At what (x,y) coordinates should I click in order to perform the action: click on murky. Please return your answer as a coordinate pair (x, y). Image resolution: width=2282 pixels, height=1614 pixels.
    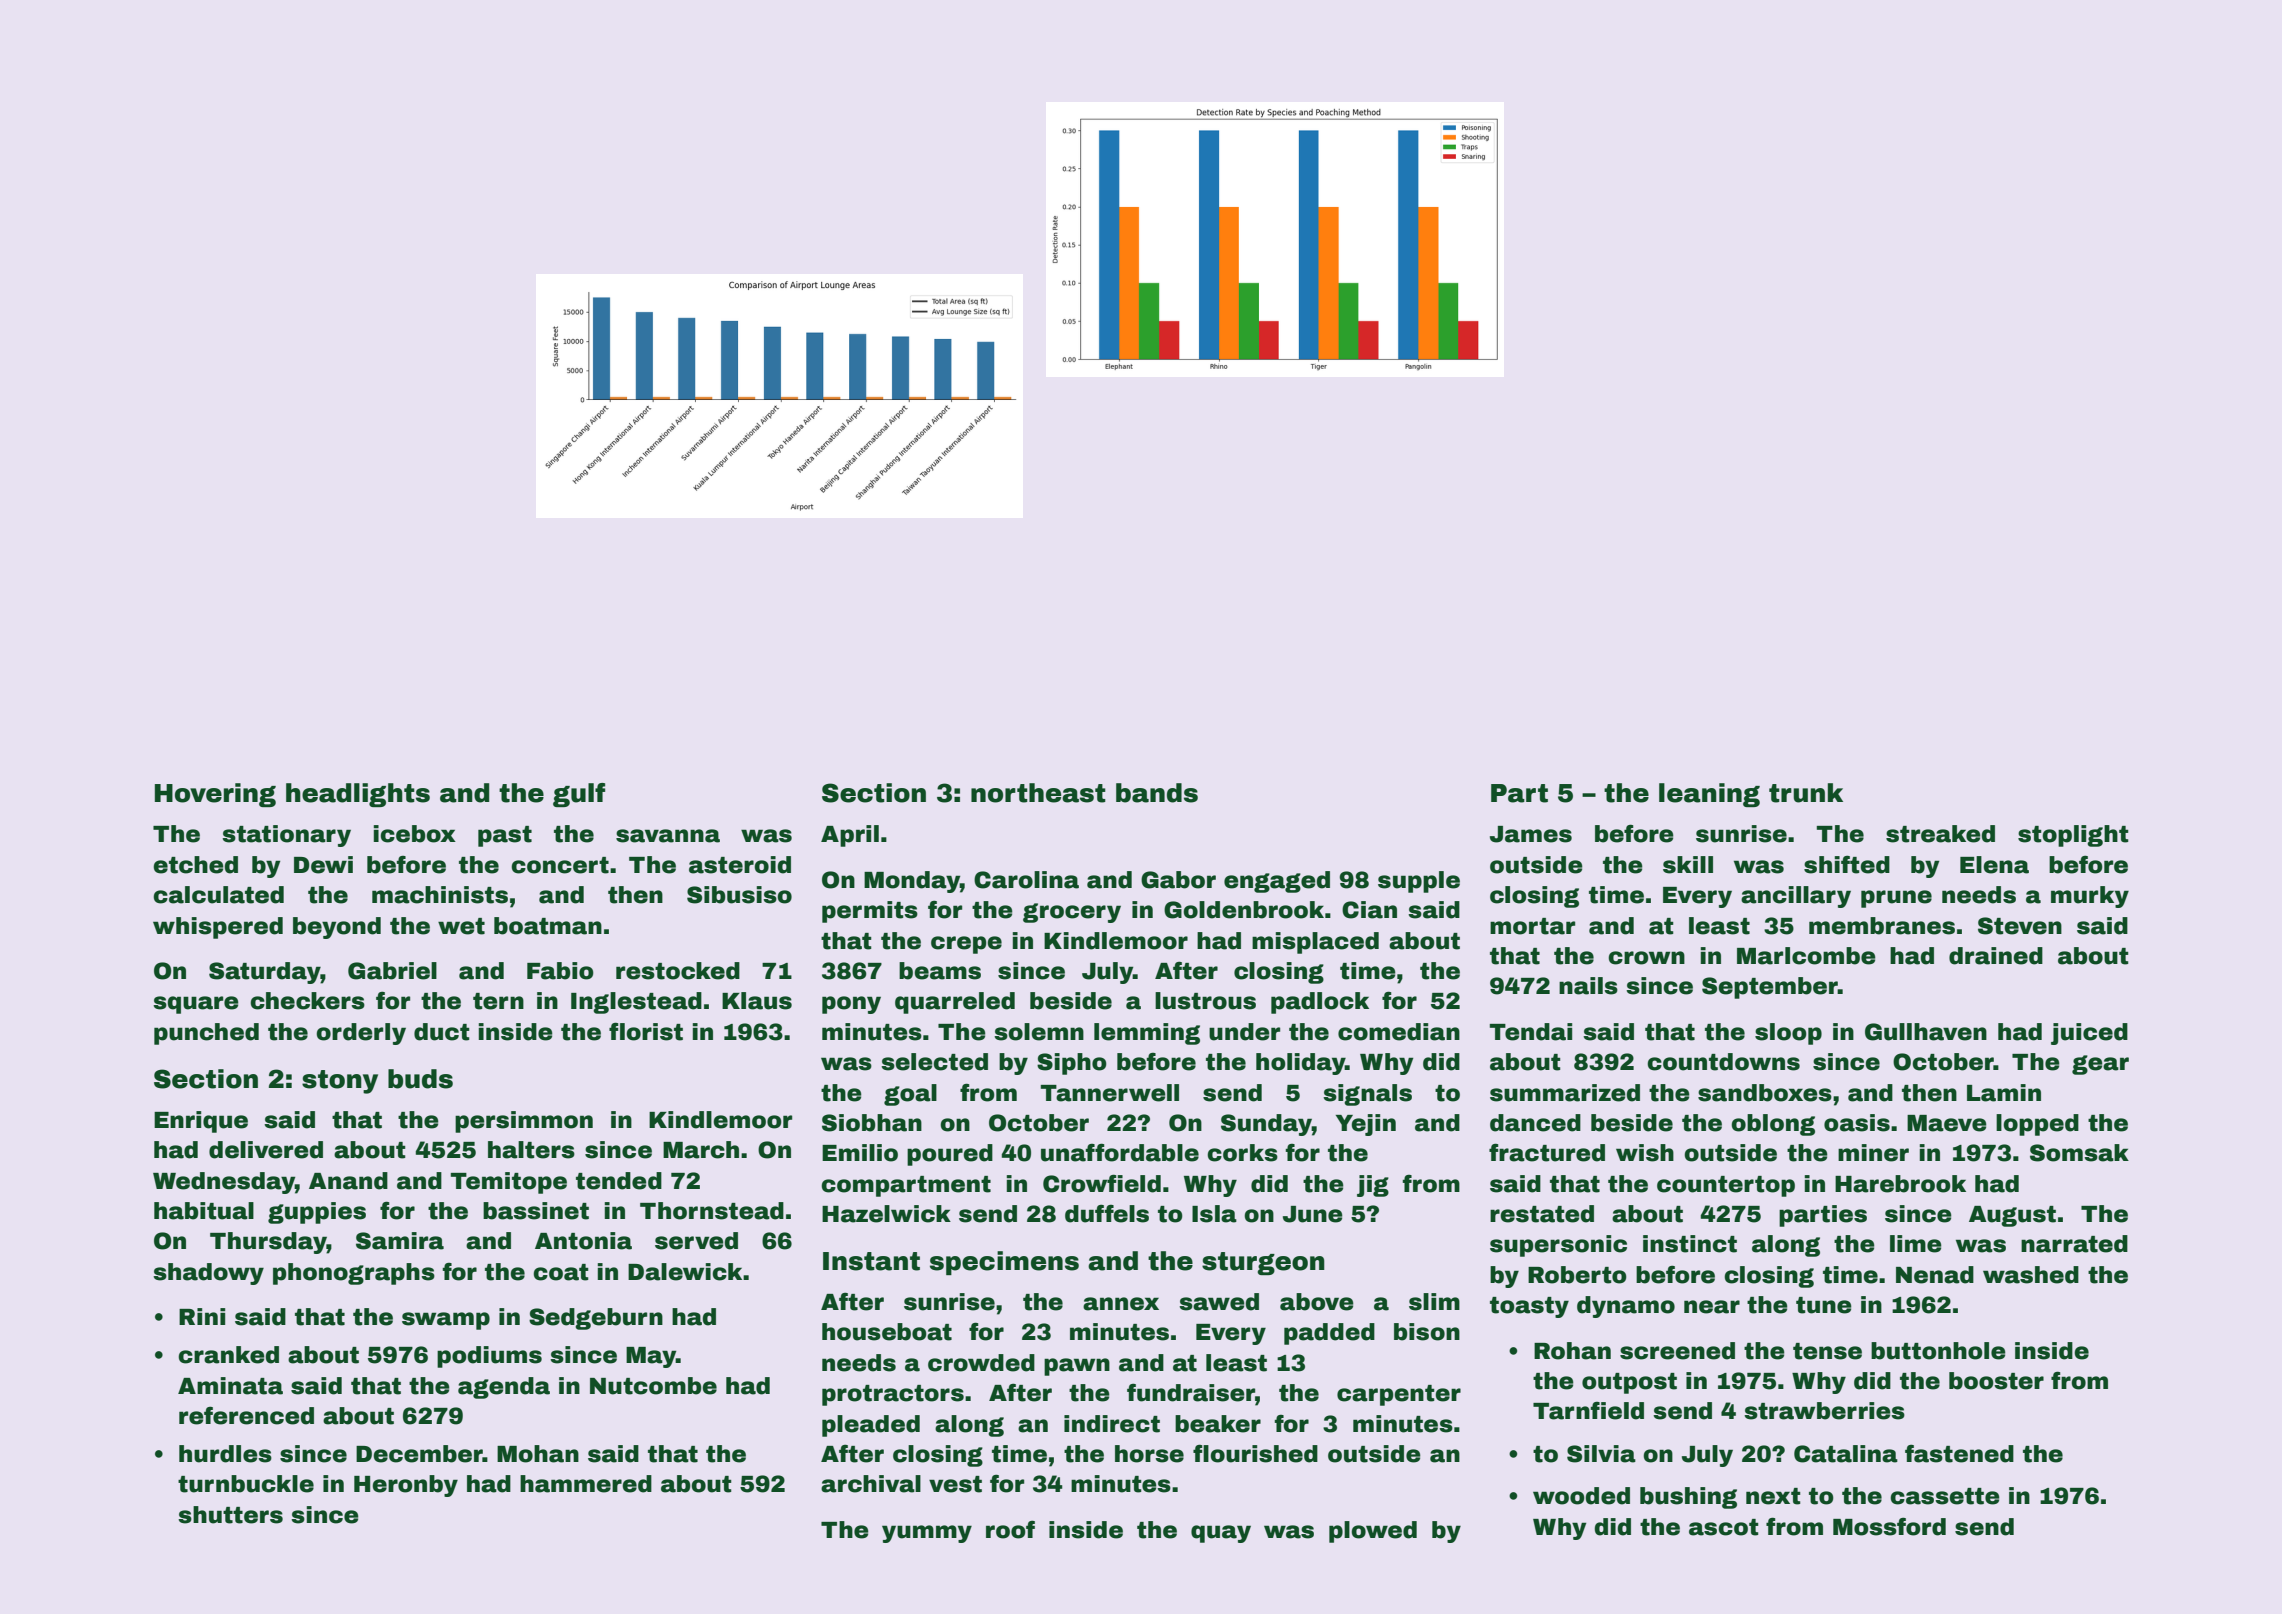
    Looking at the image, I should click on (2090, 897).
